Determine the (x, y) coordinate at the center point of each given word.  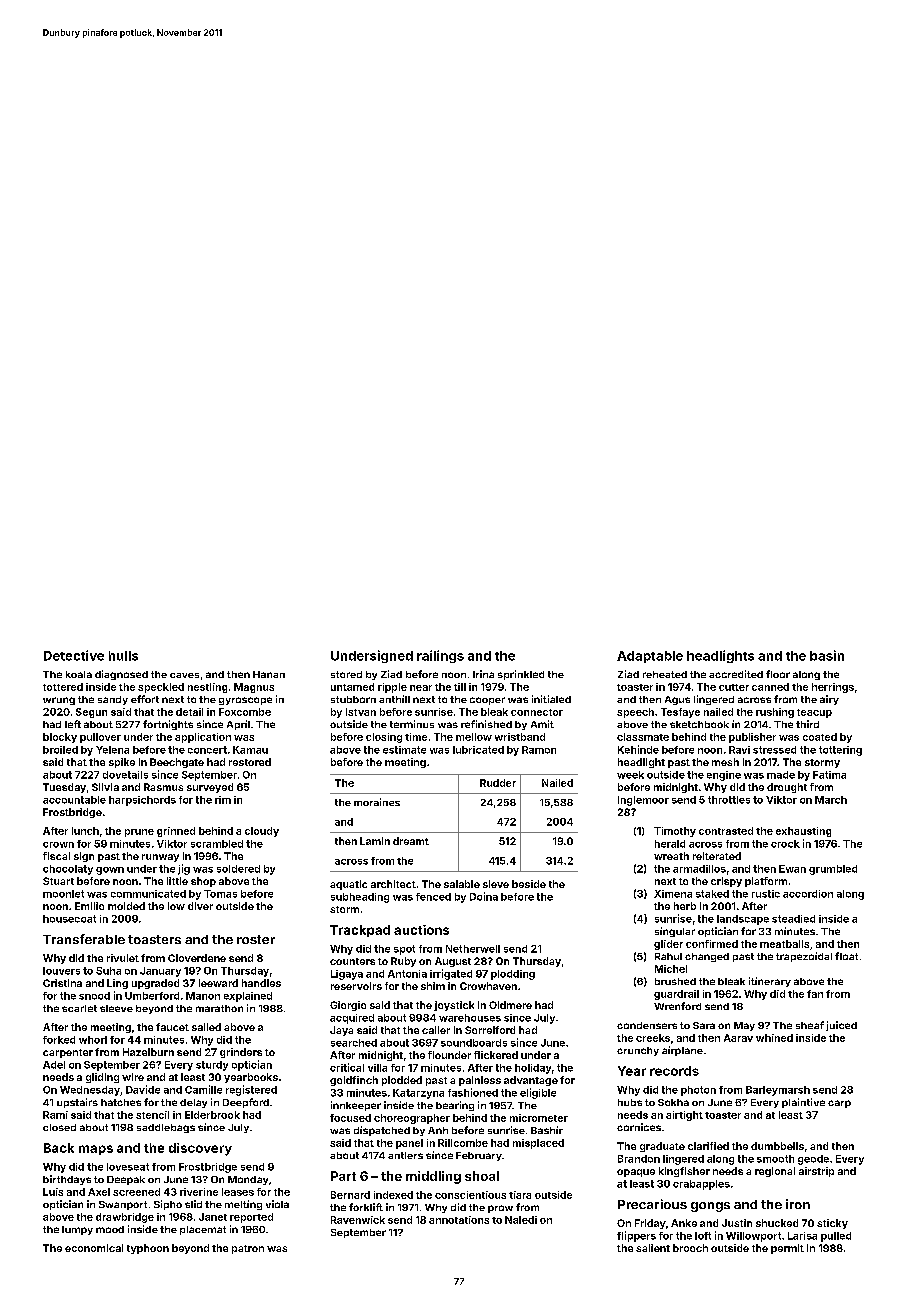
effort (145, 699)
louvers (61, 971)
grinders (241, 1053)
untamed (352, 687)
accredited (736, 674)
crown (58, 845)
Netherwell (473, 949)
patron (248, 1249)
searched (354, 1043)
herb (685, 906)
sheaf (810, 1025)
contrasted (726, 831)
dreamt (411, 841)
